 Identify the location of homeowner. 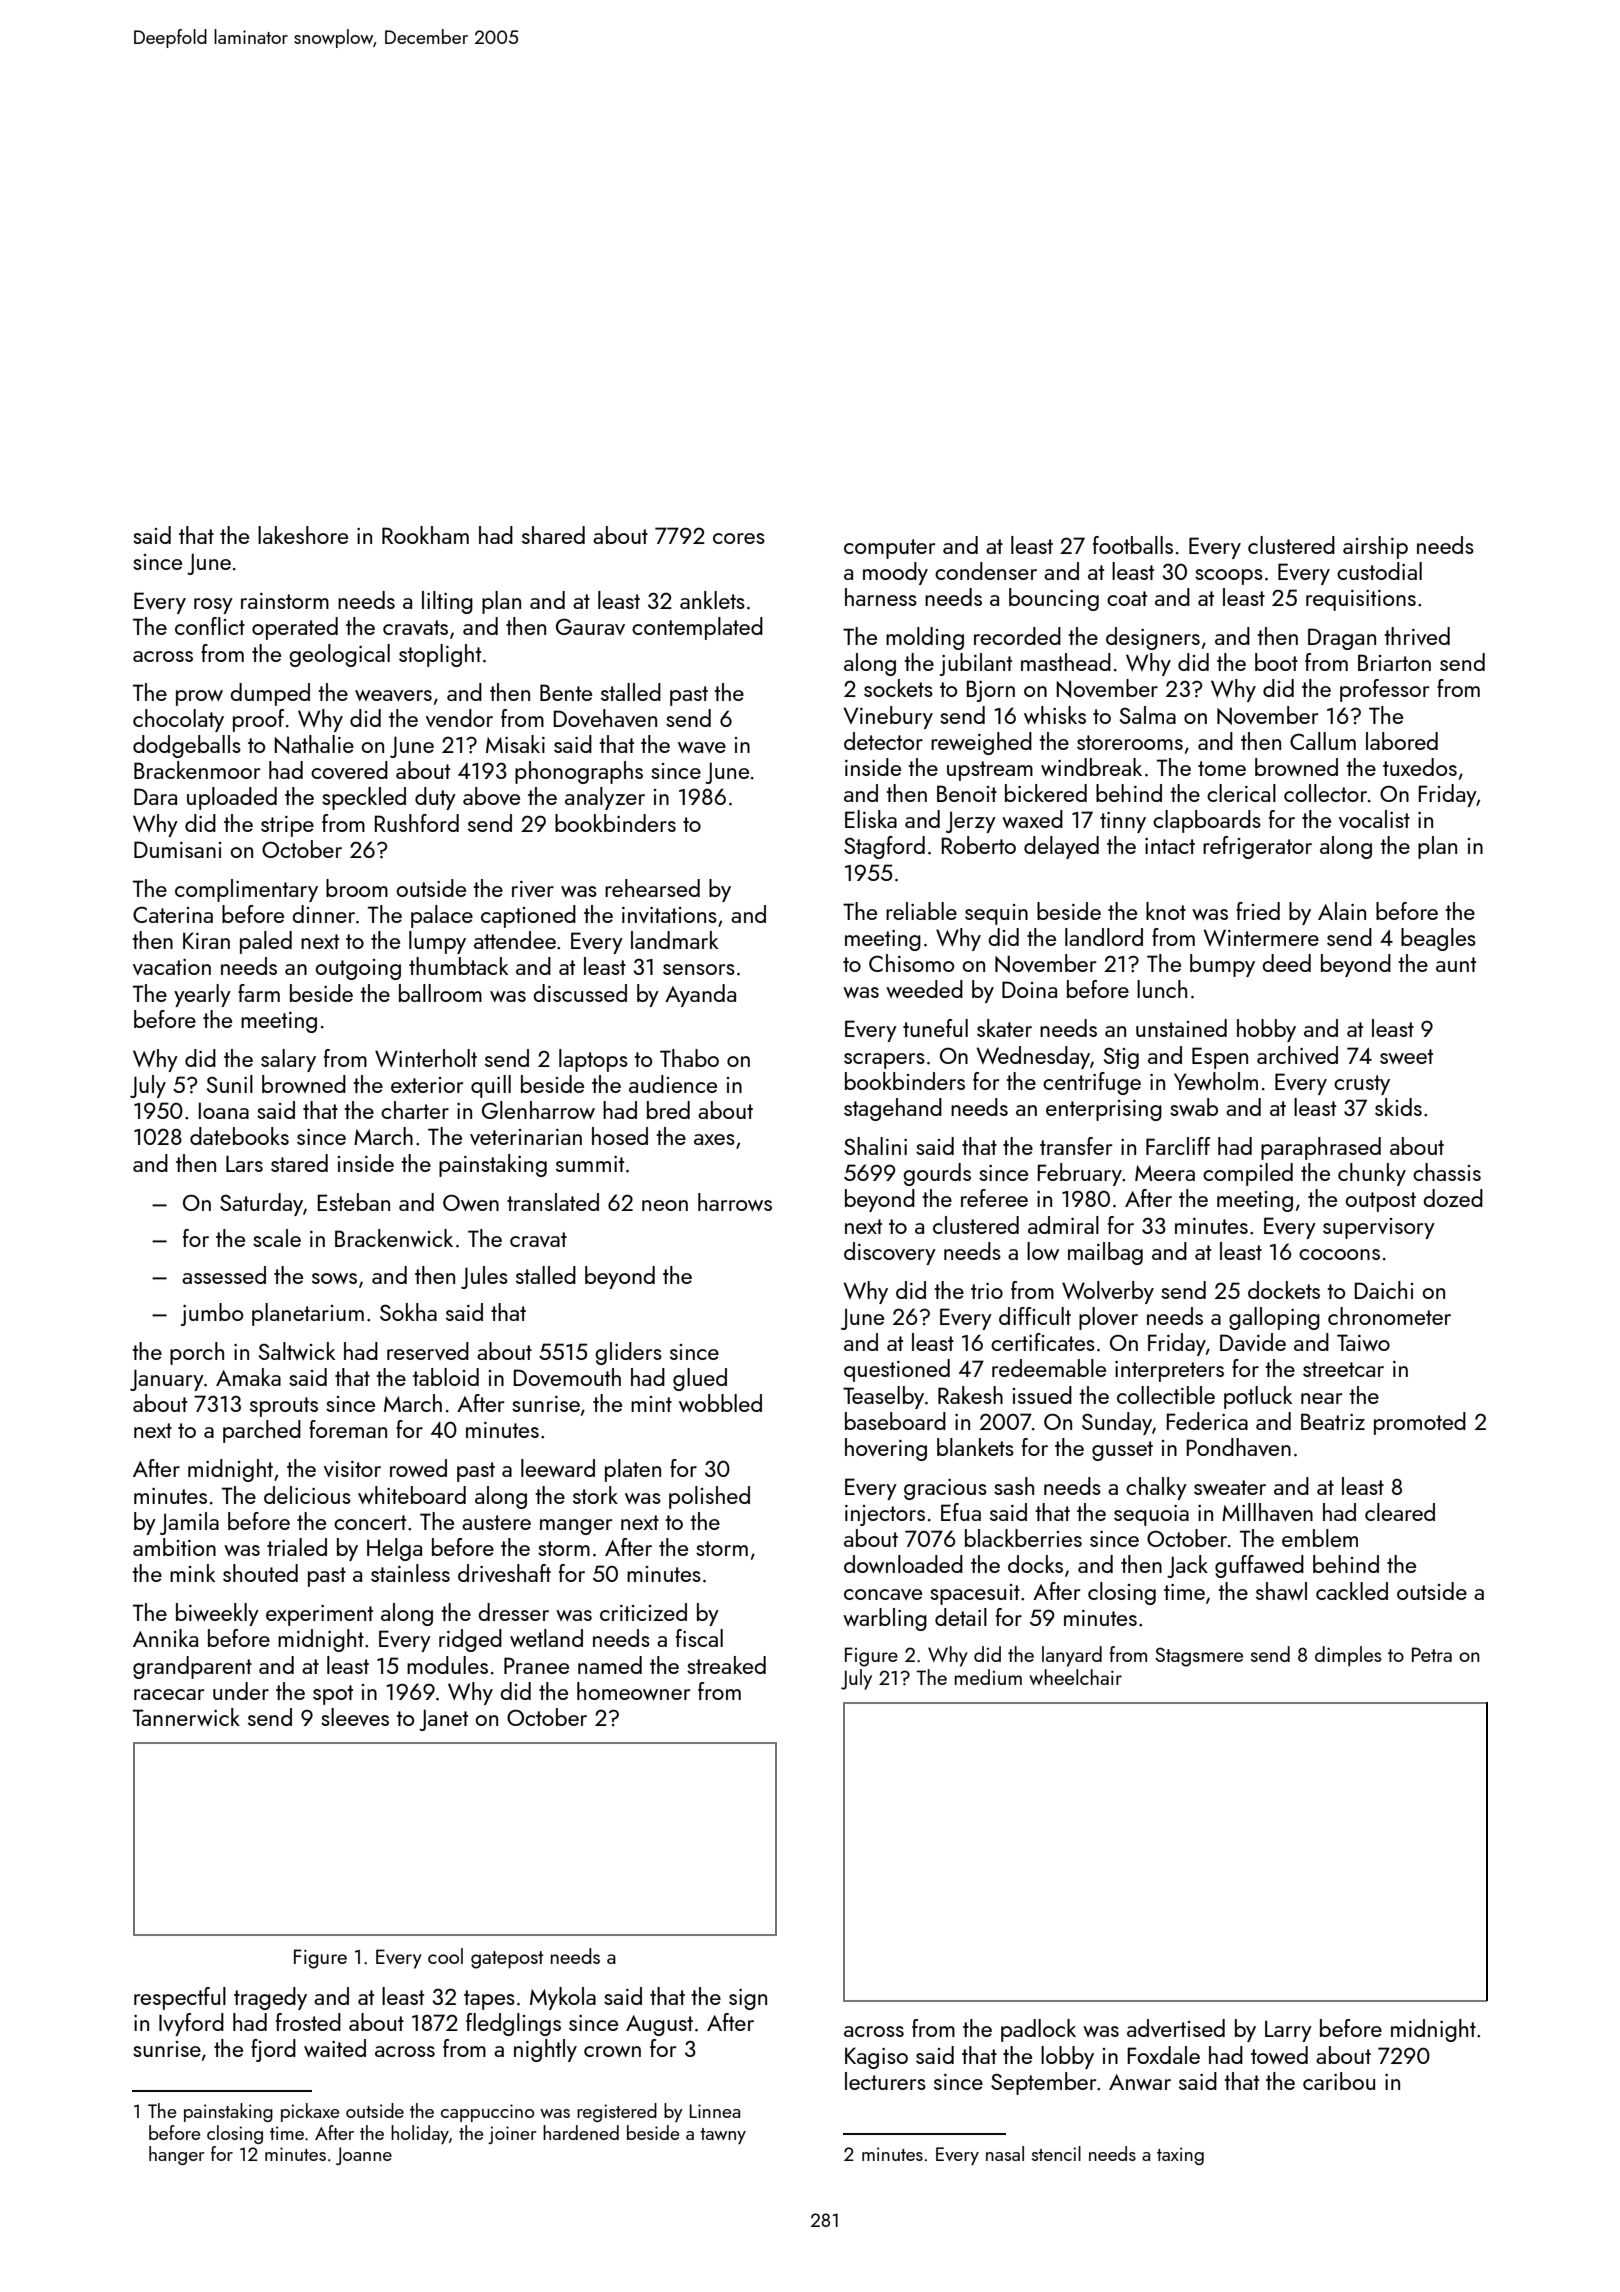
(633, 1691).
